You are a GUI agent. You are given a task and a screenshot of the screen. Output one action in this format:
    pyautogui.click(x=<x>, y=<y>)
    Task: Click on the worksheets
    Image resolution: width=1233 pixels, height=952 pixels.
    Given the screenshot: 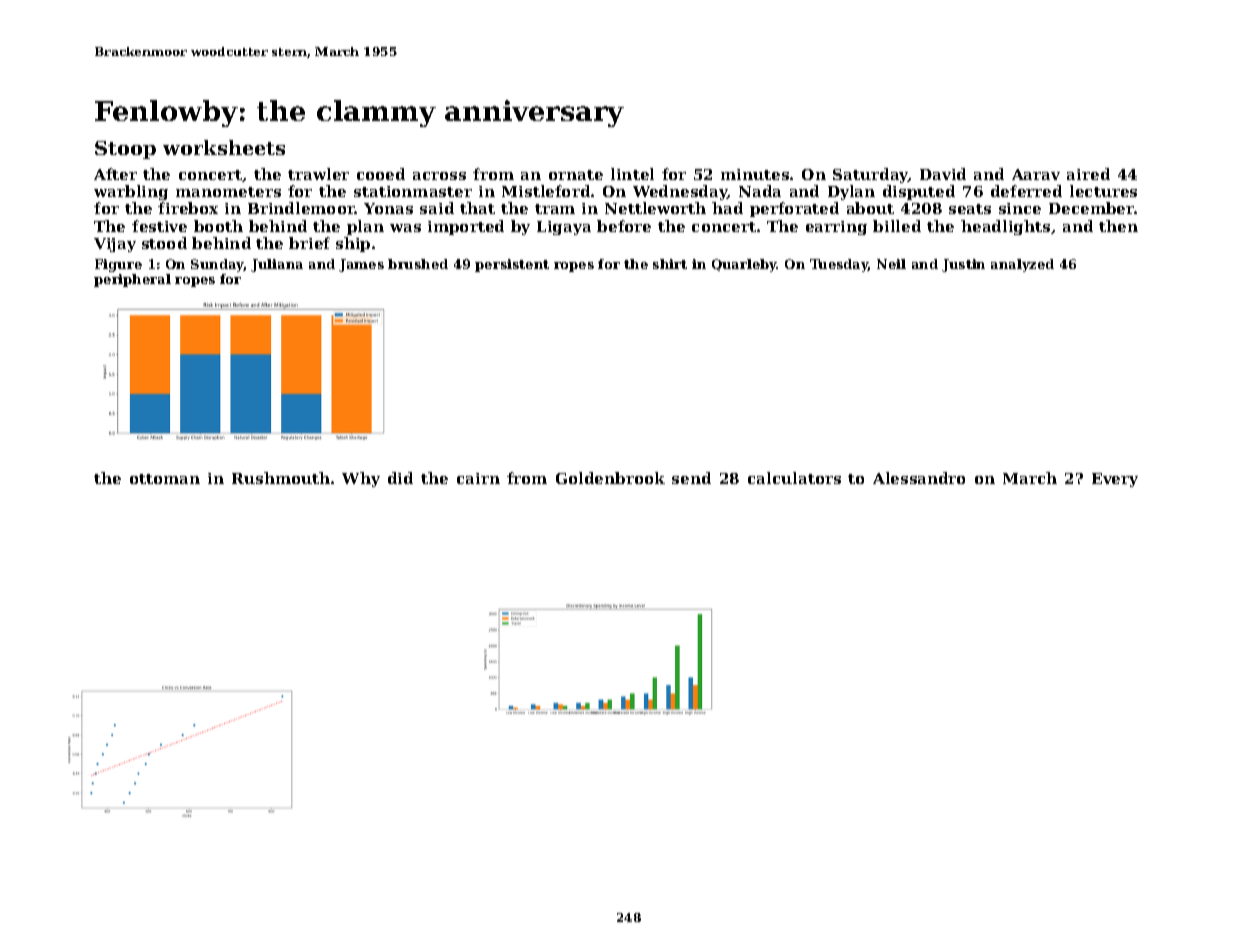 What is the action you would take?
    pyautogui.click(x=224, y=147)
